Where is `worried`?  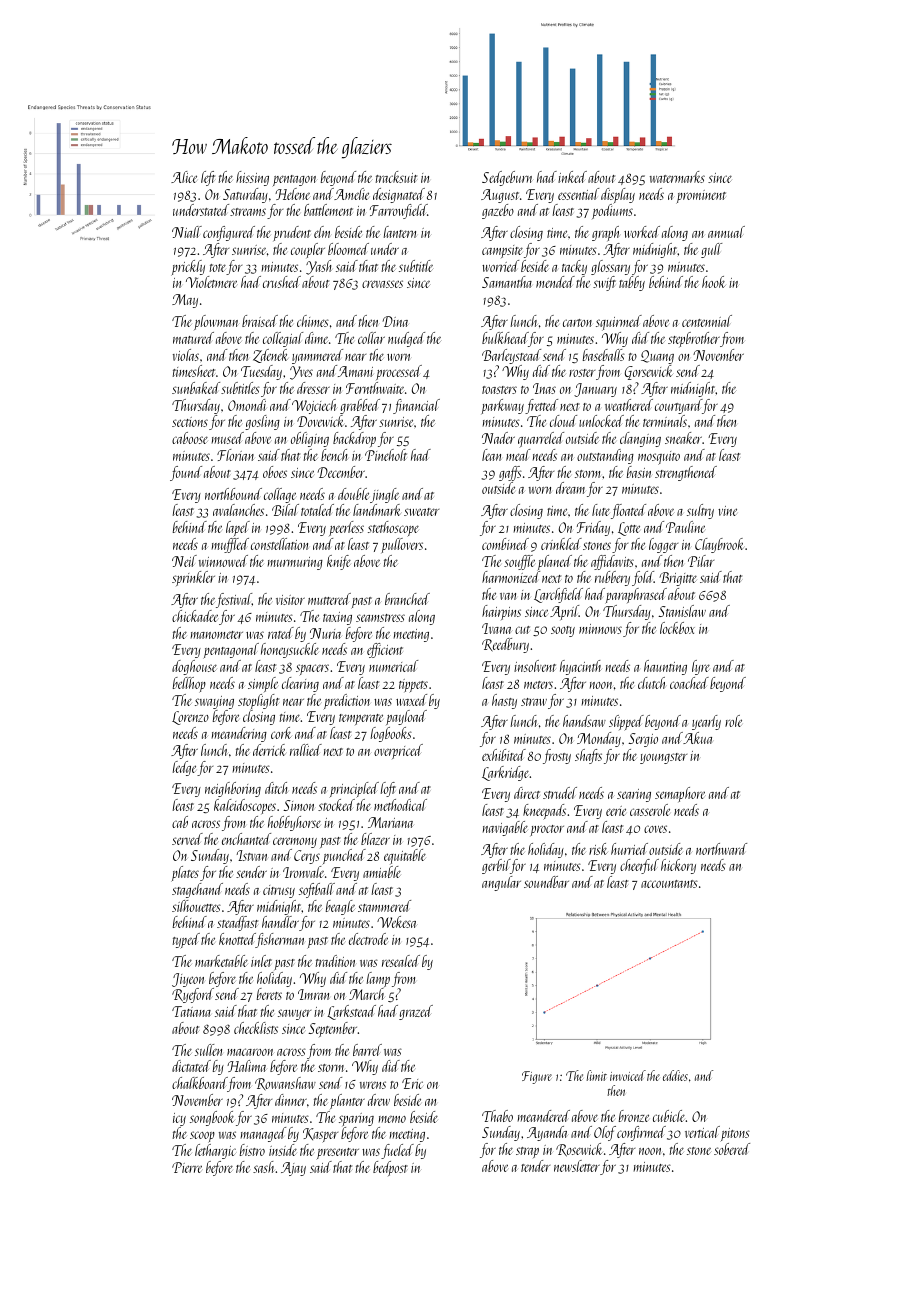
worried is located at coordinates (500, 266).
